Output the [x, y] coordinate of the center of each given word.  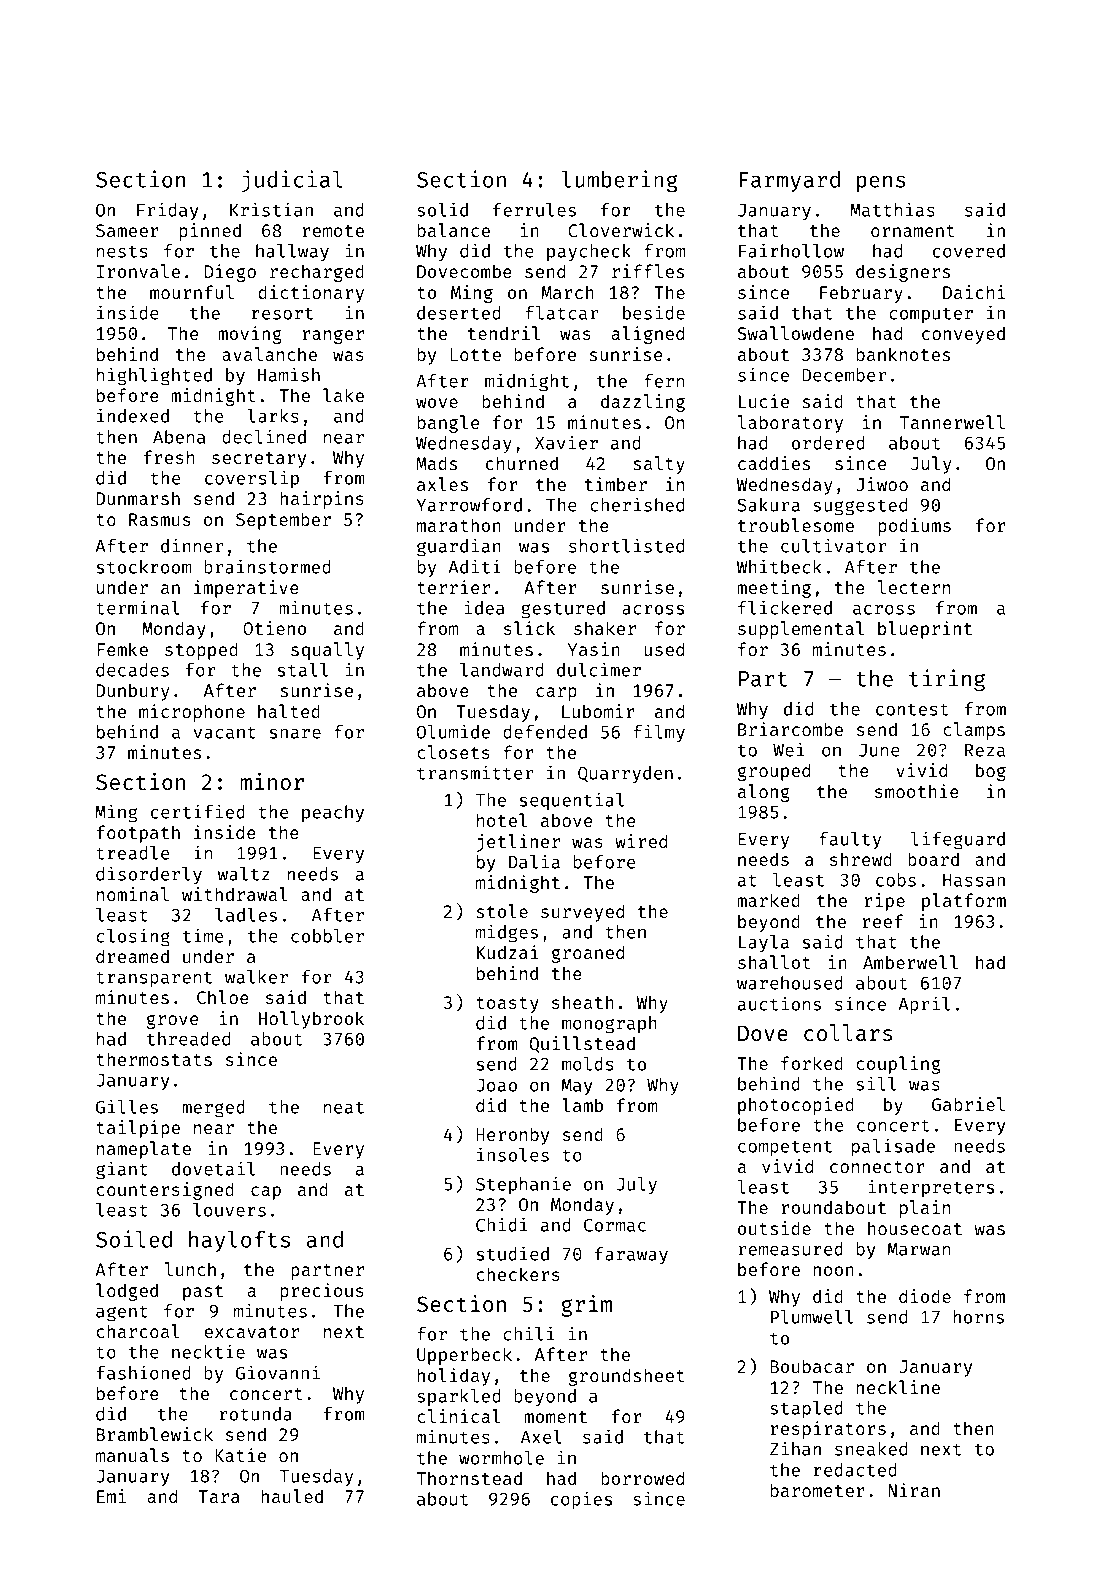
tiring [947, 680]
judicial [292, 181]
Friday [168, 211]
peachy [333, 813]
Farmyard [789, 181]
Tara [219, 1496]
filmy [659, 733]
